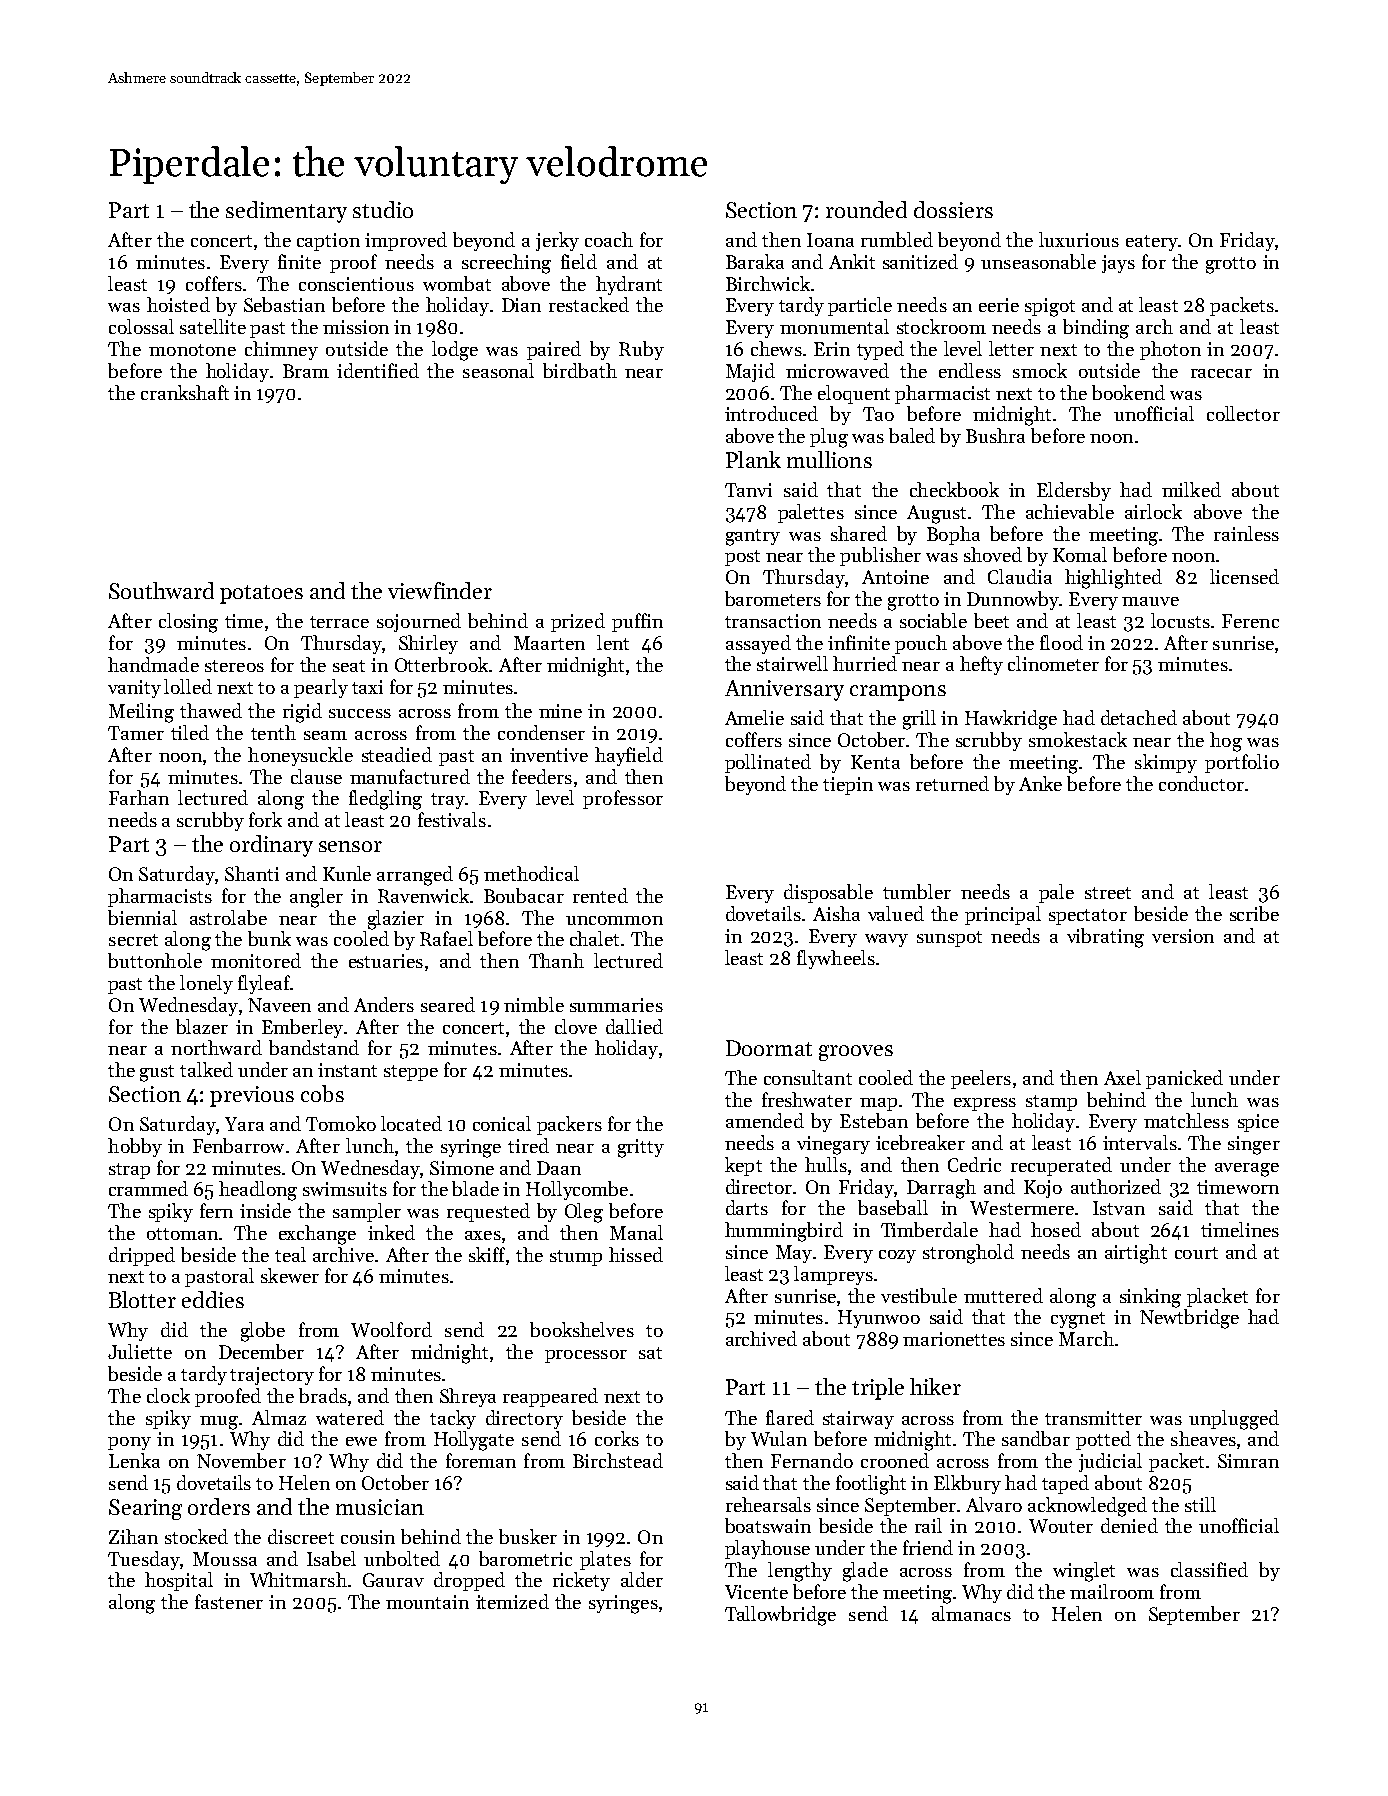 The height and width of the screenshot is (1796, 1388). Describe the element at coordinates (531, 873) in the screenshot. I see `methodical` at that location.
